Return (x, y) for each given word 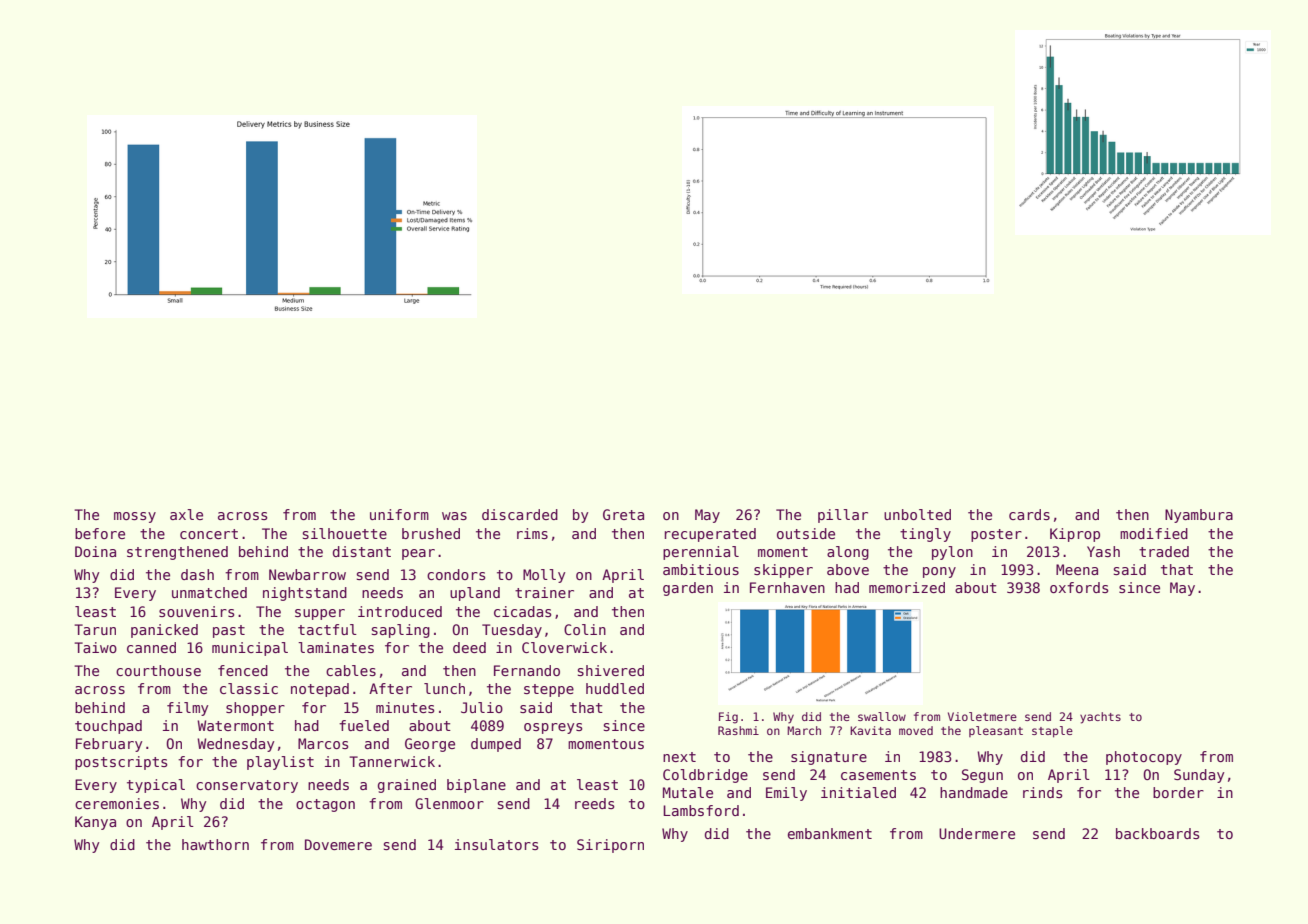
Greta (623, 514)
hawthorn (215, 844)
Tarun (95, 629)
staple (1052, 732)
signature (829, 758)
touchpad (108, 727)
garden (688, 589)
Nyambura (1199, 516)
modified (1154, 533)
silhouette (345, 533)
